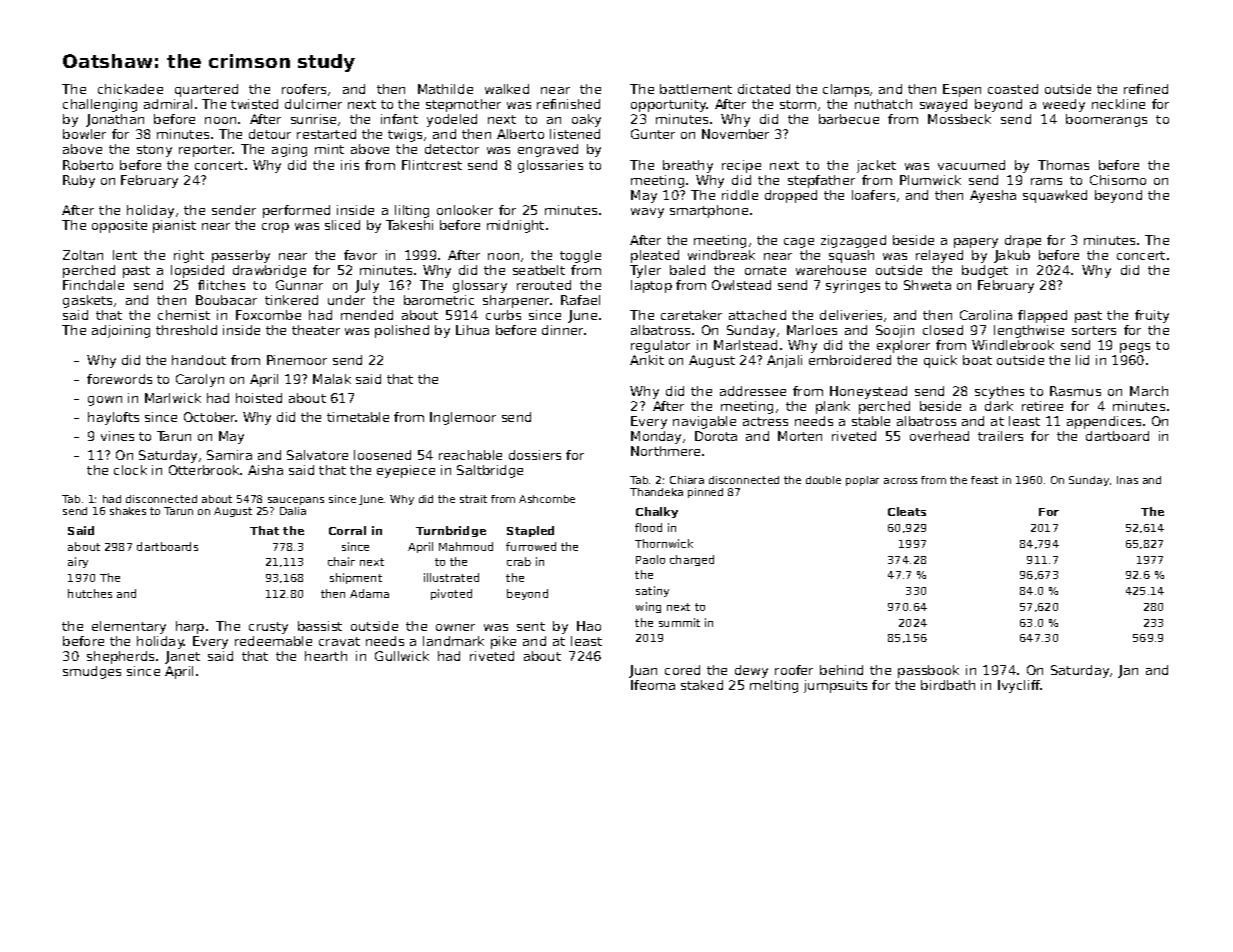 Image resolution: width=1233 pixels, height=952 pixels. I want to click on Corral, so click(347, 530).
